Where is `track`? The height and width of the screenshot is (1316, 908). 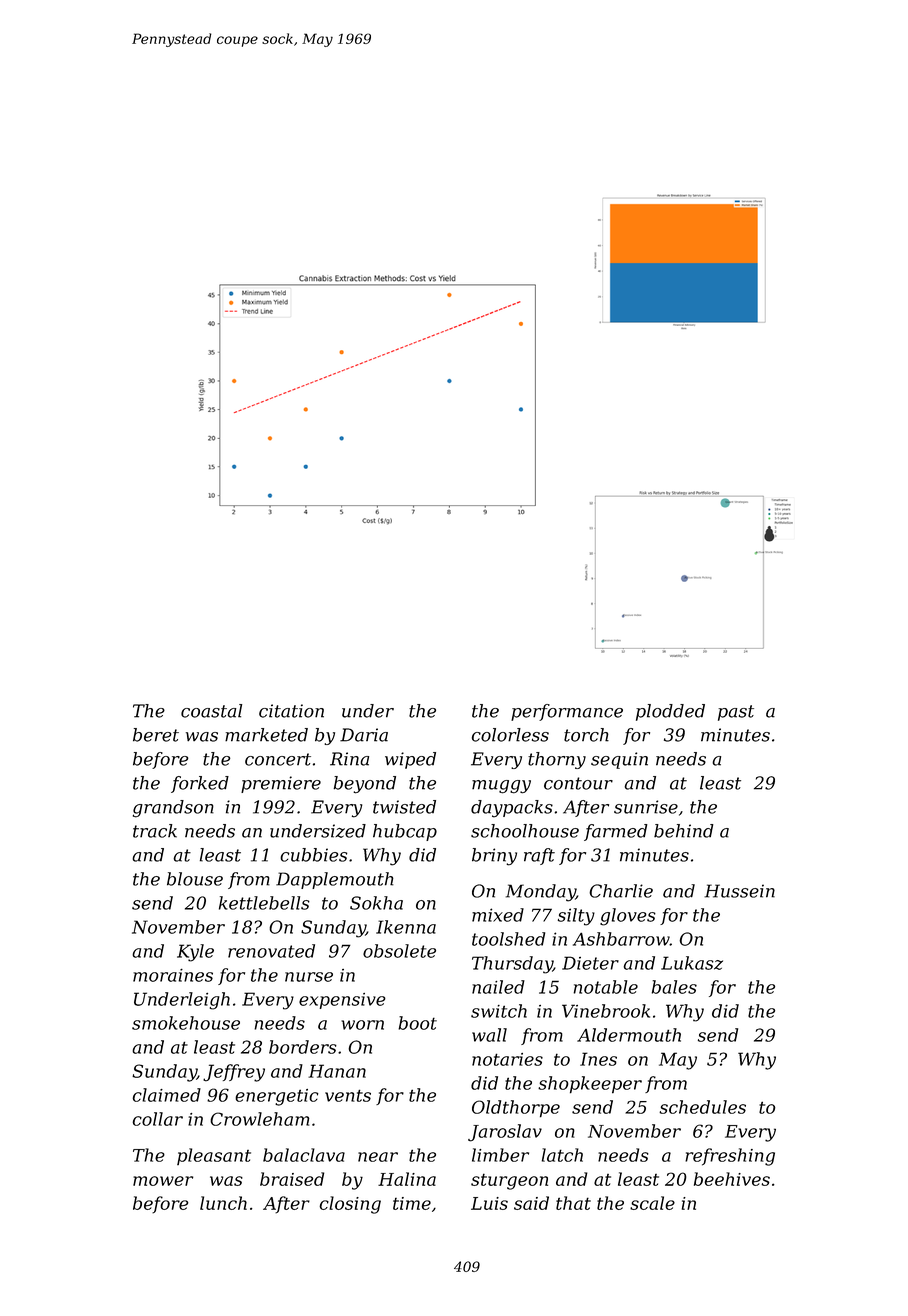
track is located at coordinates (155, 831).
